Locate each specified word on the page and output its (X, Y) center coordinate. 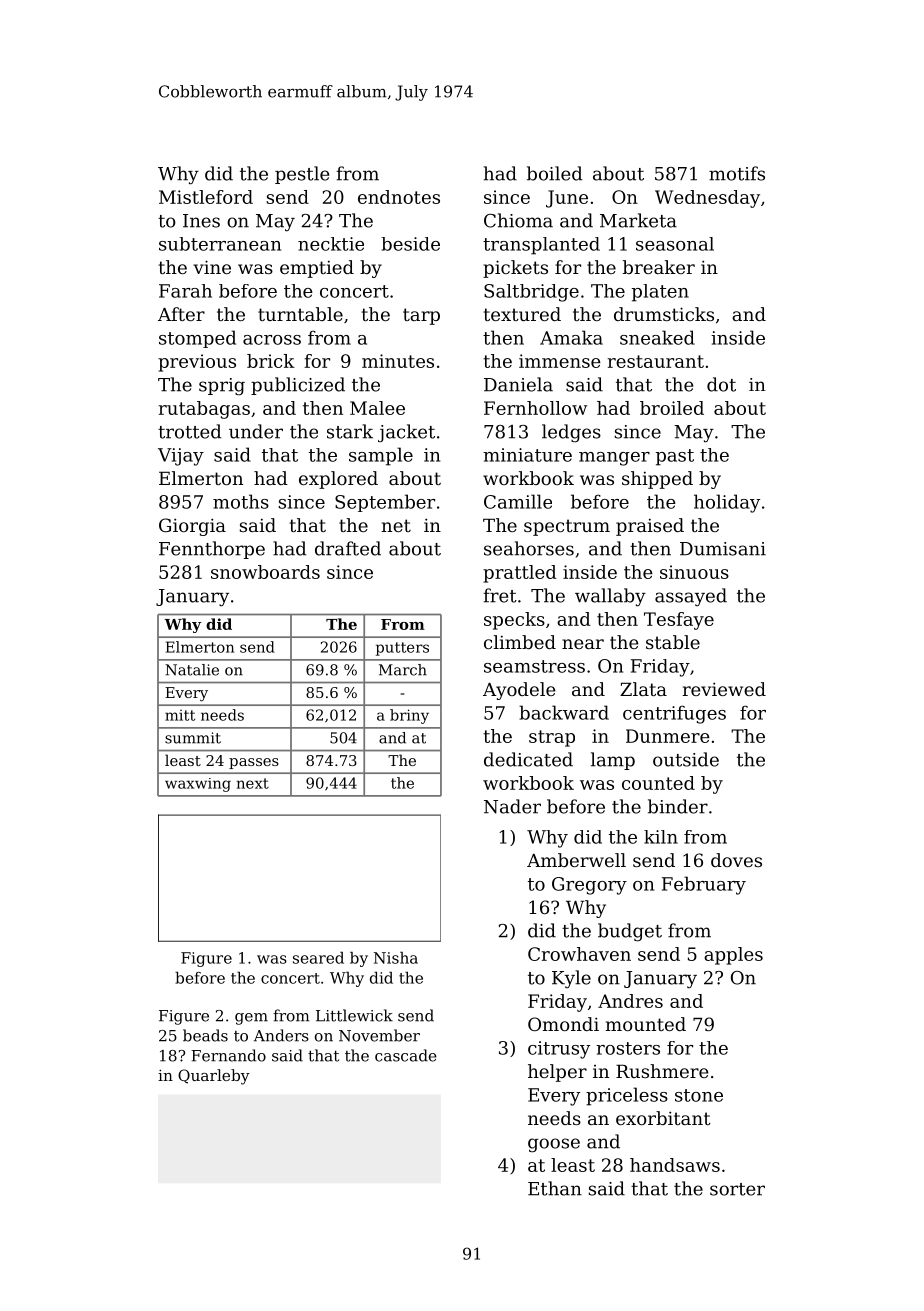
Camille (518, 501)
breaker (659, 267)
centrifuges (674, 714)
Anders (281, 1035)
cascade (406, 1055)
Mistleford (206, 197)
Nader (512, 806)
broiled (672, 408)
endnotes (399, 197)
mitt (180, 715)
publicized (298, 386)
